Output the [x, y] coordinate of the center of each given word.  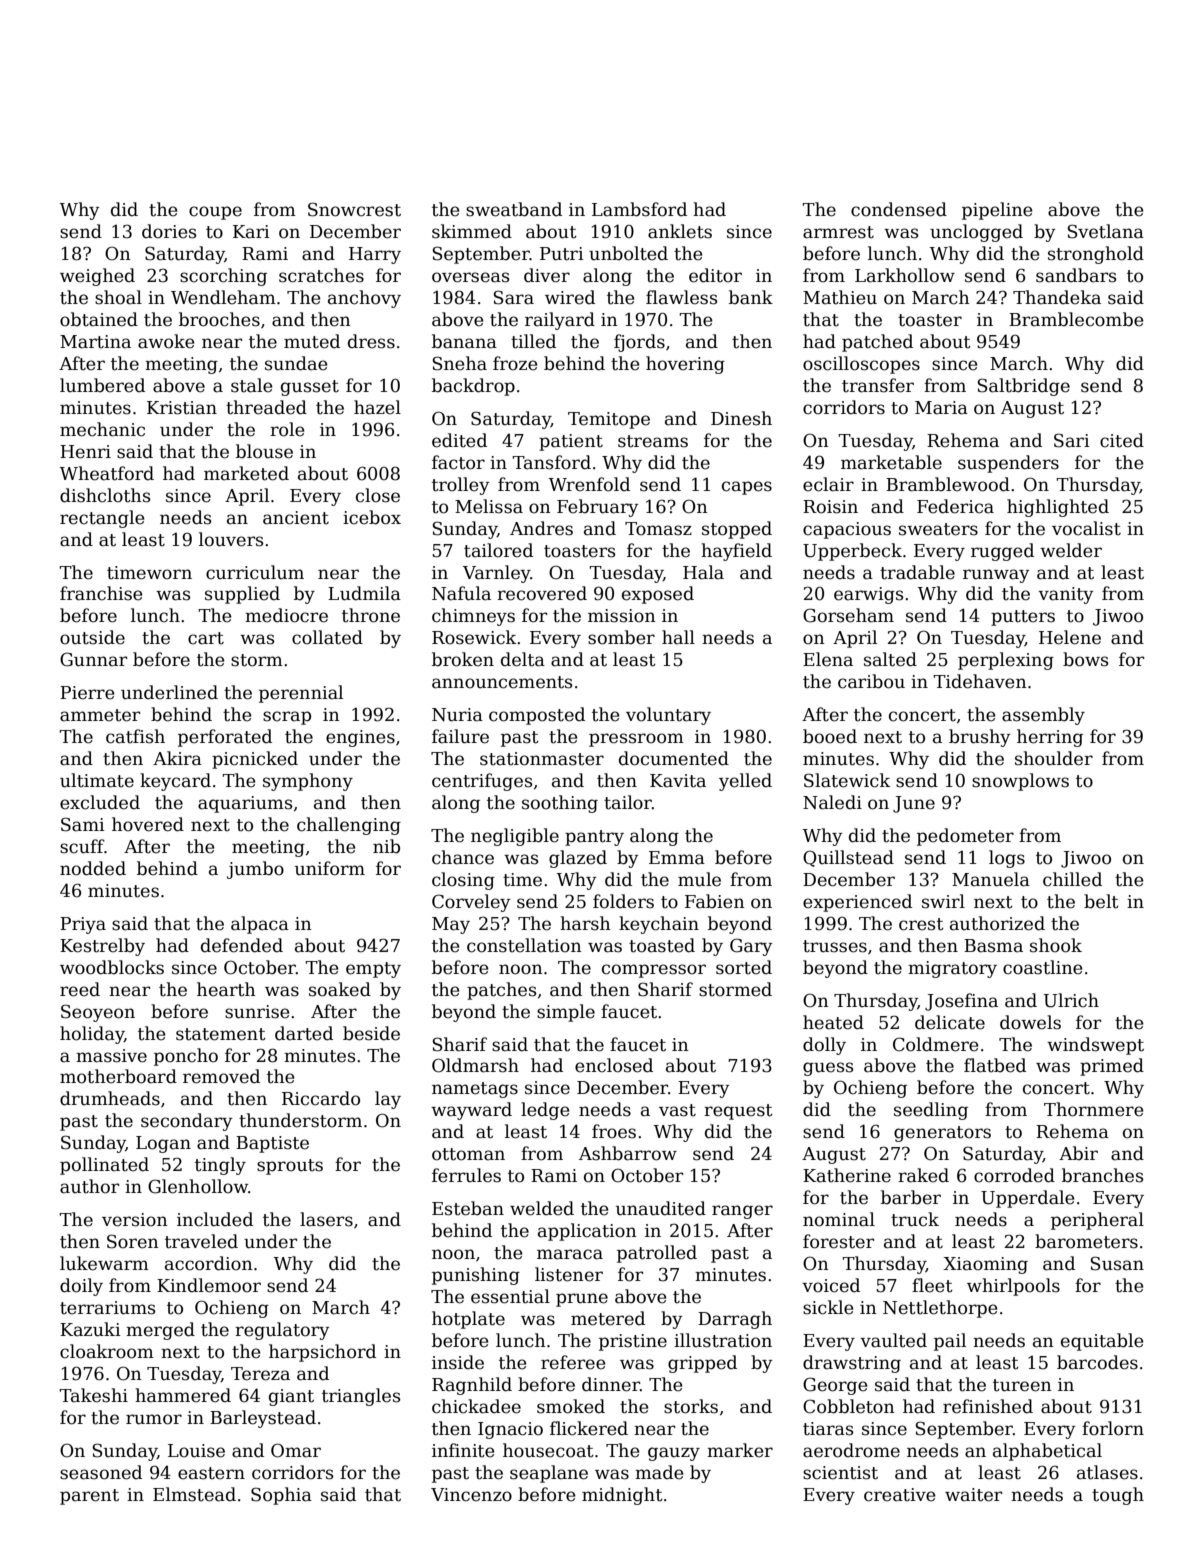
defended [242, 945]
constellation [524, 945]
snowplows [1020, 782]
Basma [993, 946]
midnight [622, 1496]
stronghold [1096, 255]
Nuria [457, 715]
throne [371, 615]
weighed [97, 277]
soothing [560, 804]
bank [751, 297]
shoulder [1054, 758]
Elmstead [194, 1494]
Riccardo [321, 1098]
